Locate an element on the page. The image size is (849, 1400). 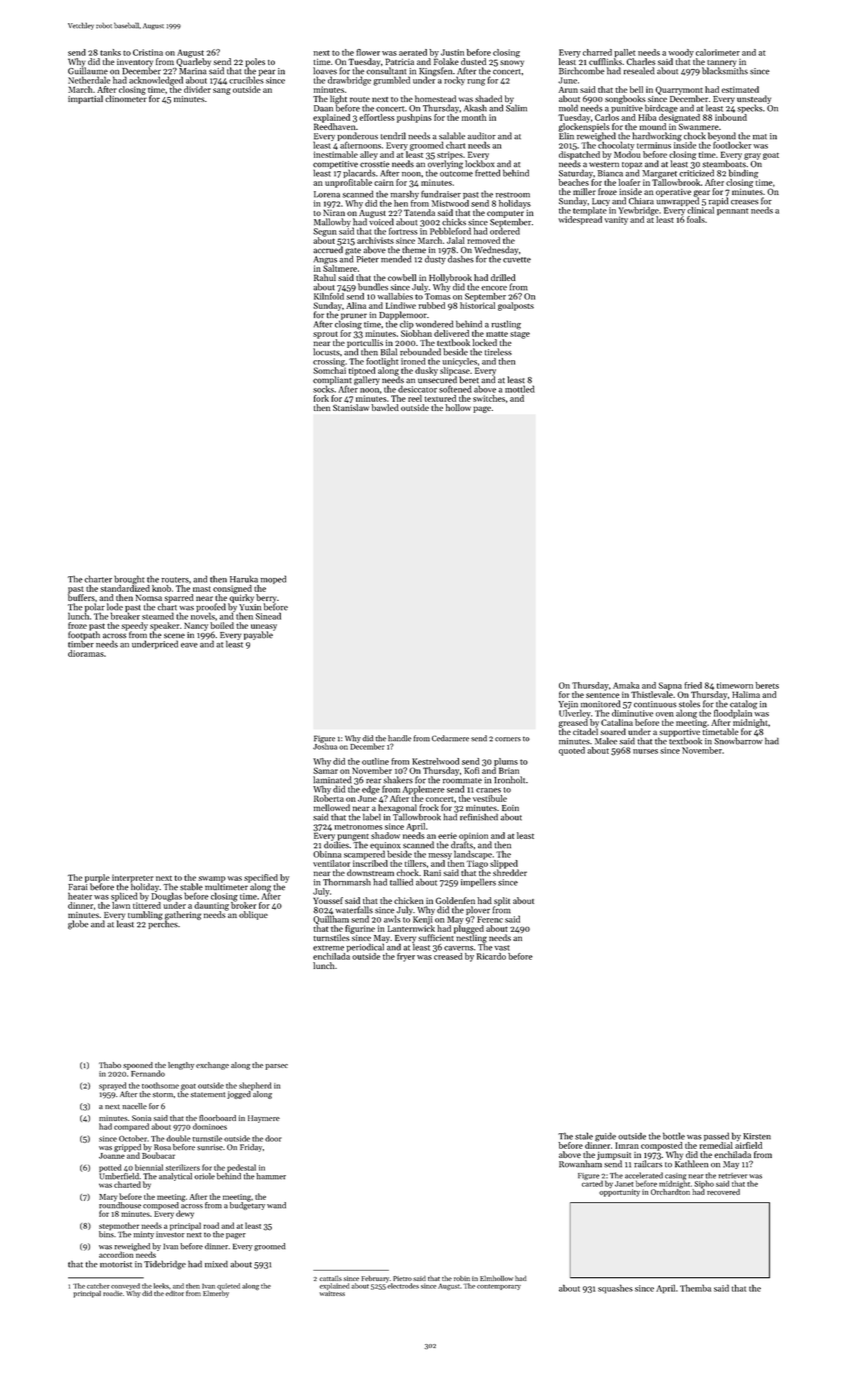
squashes is located at coordinates (615, 1289).
